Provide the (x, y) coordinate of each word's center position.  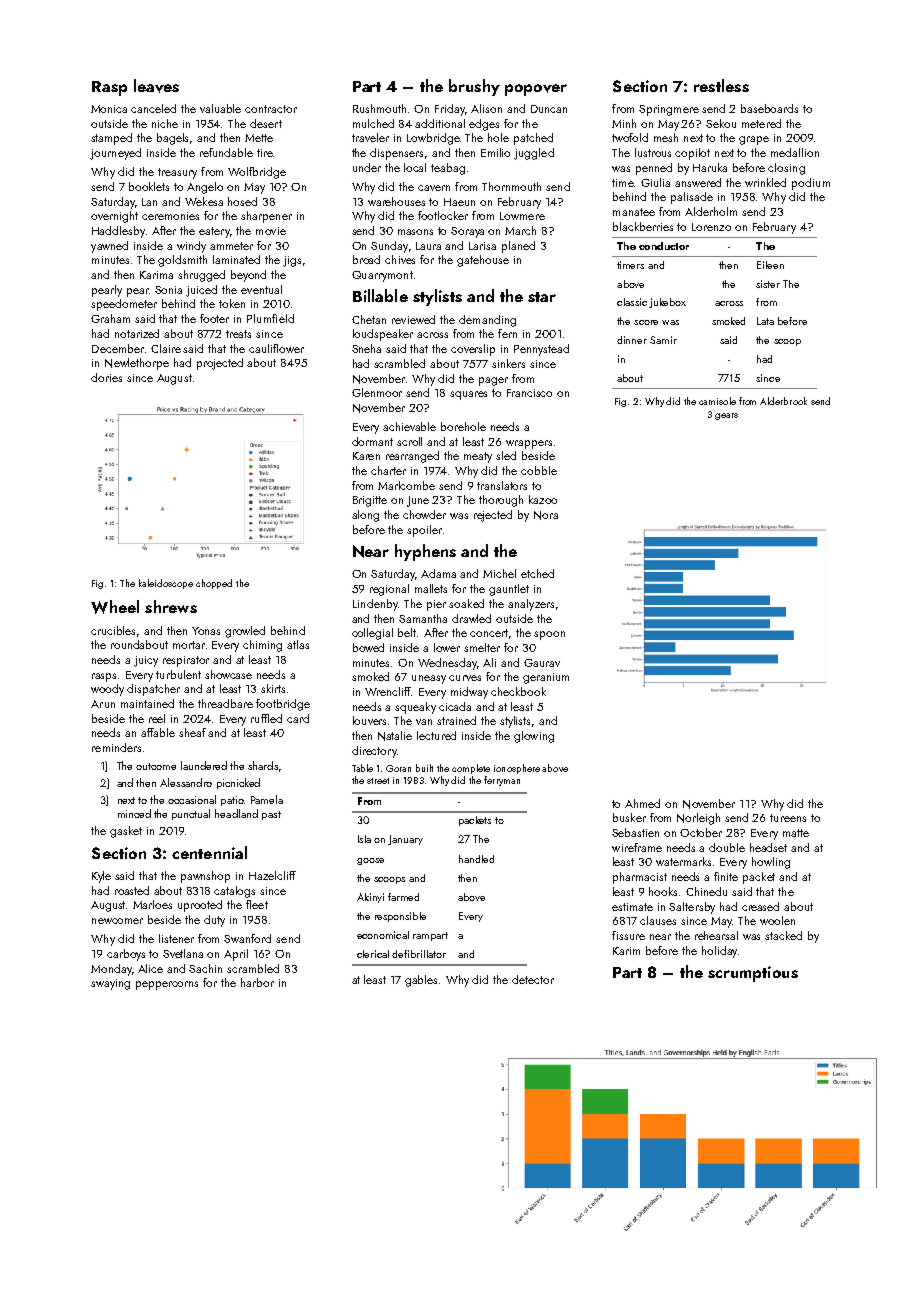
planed (518, 247)
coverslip (473, 350)
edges (484, 125)
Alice (150, 968)
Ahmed (642, 803)
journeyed (115, 154)
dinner (632, 340)
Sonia (168, 290)
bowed (368, 647)
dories (106, 377)
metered (761, 123)
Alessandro (186, 782)
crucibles (113, 630)
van (424, 722)
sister (768, 284)
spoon (549, 635)
